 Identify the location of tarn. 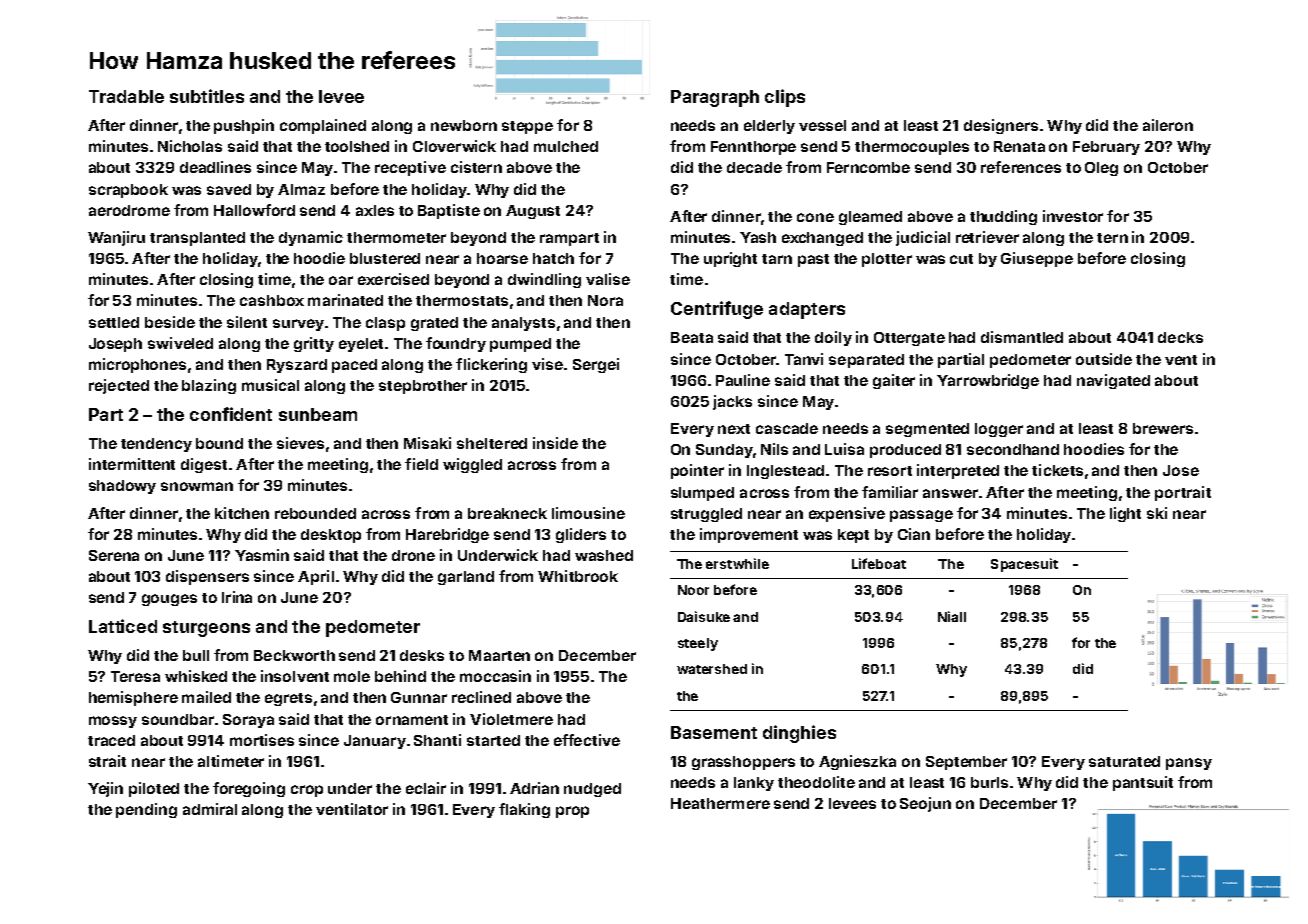
(777, 259).
